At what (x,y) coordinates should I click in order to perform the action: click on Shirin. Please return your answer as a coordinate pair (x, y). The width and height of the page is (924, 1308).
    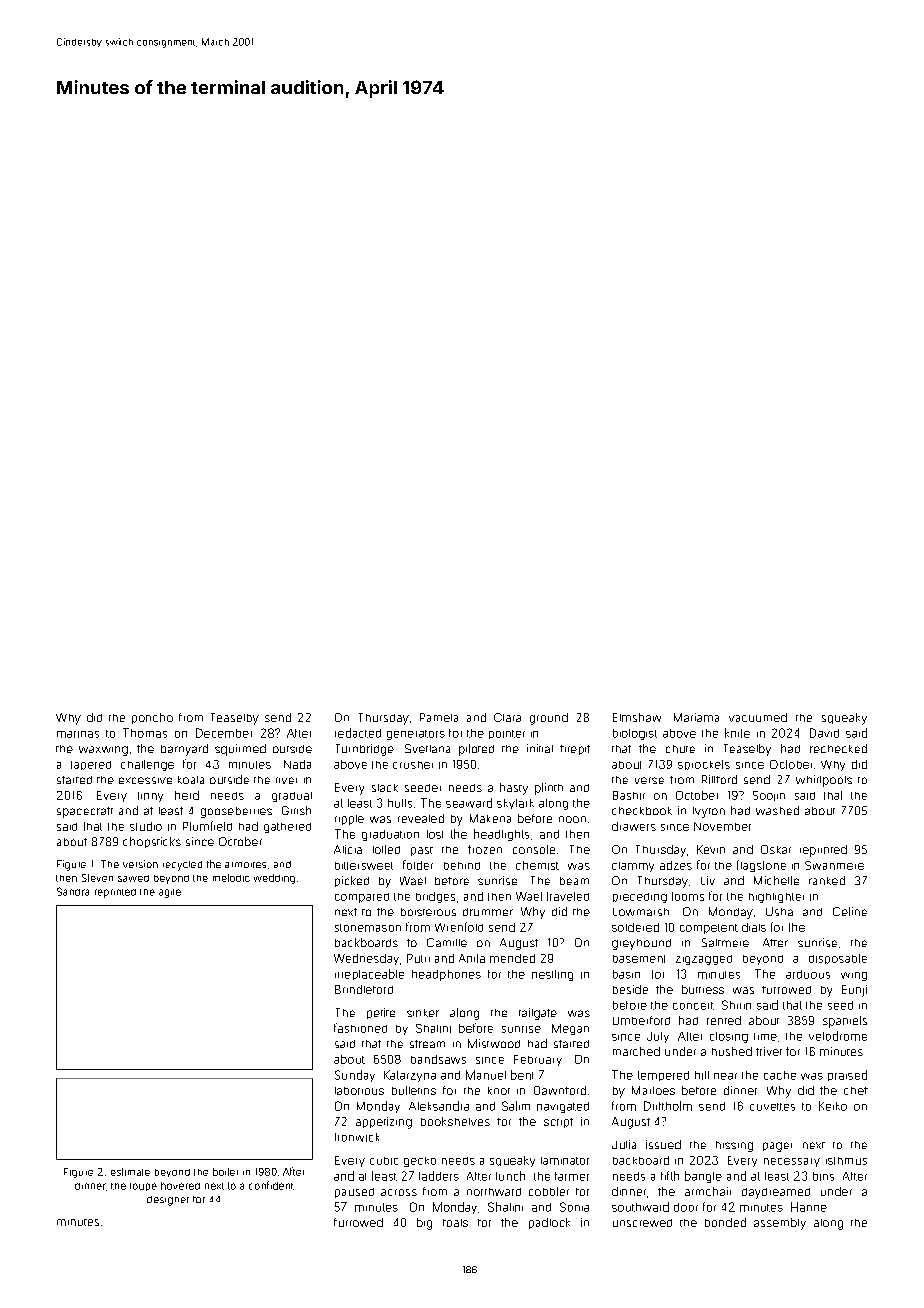
    Looking at the image, I should click on (736, 1005).
